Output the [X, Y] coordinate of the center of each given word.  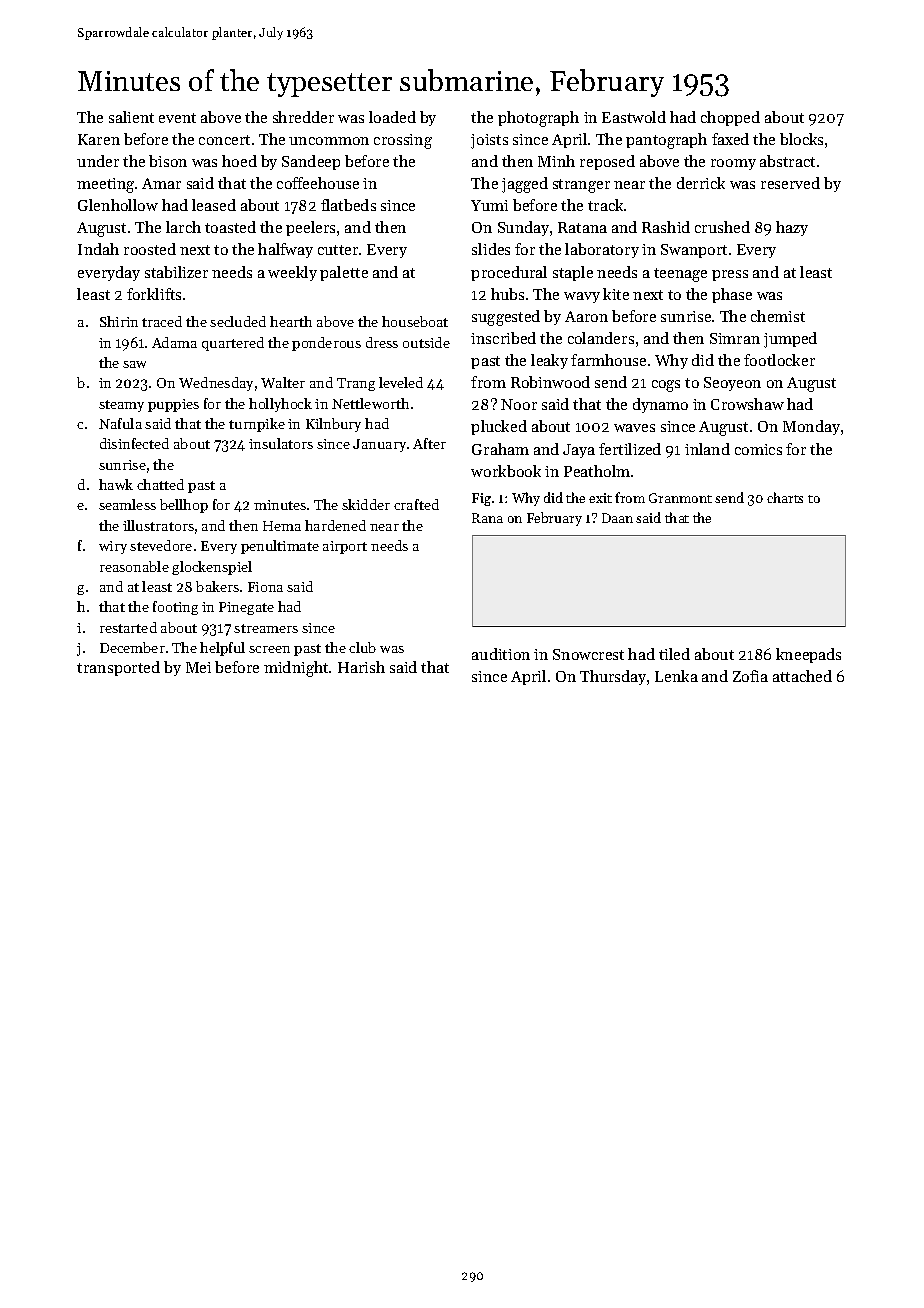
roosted [150, 249]
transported [118, 668]
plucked [499, 427]
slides [491, 249]
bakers [217, 586]
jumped [790, 340]
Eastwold [634, 117]
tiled [674, 654]
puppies [173, 405]
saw [134, 364]
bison [168, 161]
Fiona [265, 587]
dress [382, 342]
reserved [790, 183]
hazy [792, 228]
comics [758, 449]
